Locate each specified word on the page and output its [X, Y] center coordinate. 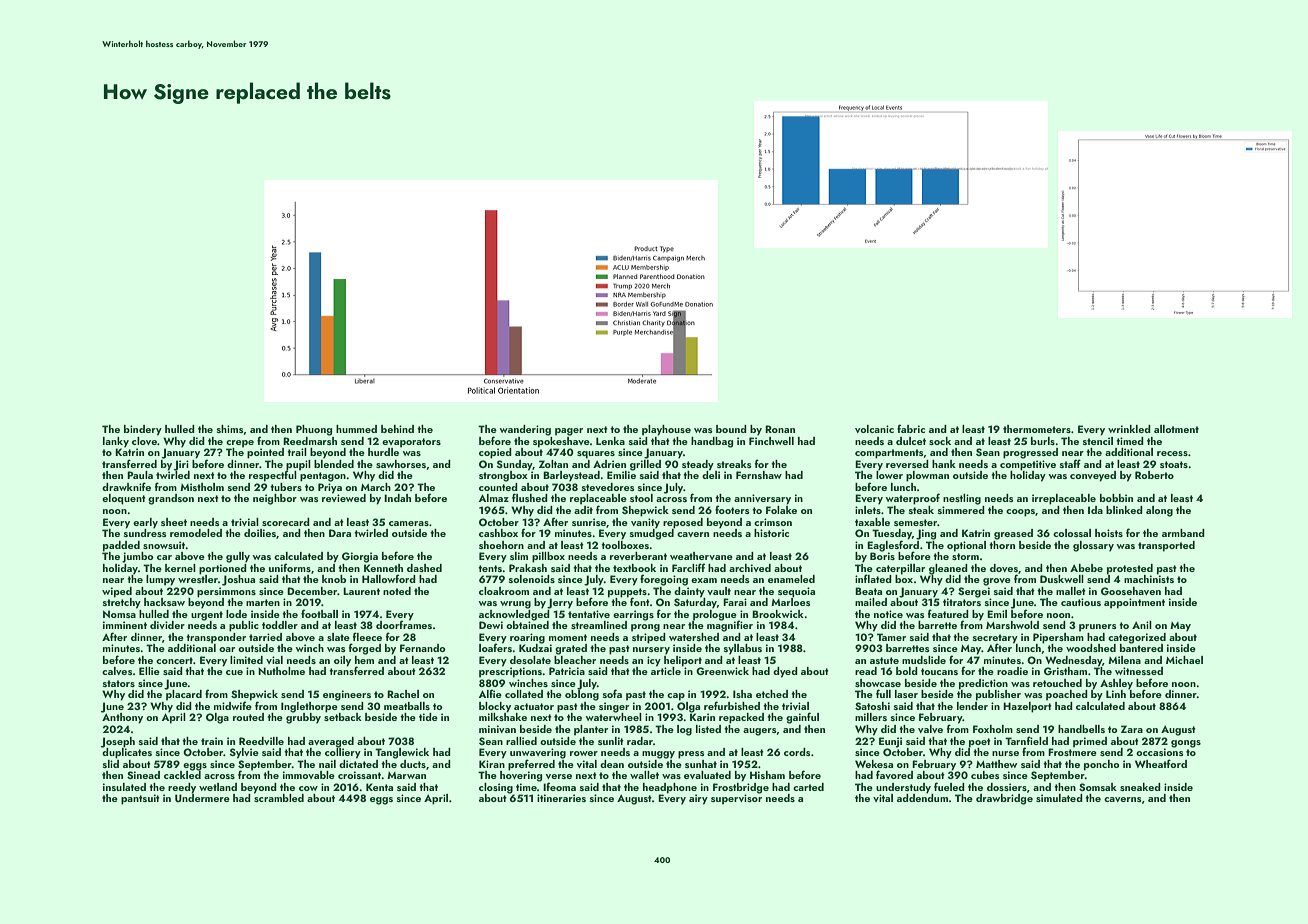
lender [972, 706]
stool [641, 498]
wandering [525, 430]
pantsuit [140, 799]
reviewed [344, 498]
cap [676, 697]
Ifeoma [559, 786]
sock [940, 441]
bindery [143, 430]
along [1159, 511]
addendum [922, 797]
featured [948, 613]
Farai [735, 602]
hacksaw [164, 602]
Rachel [403, 694]
